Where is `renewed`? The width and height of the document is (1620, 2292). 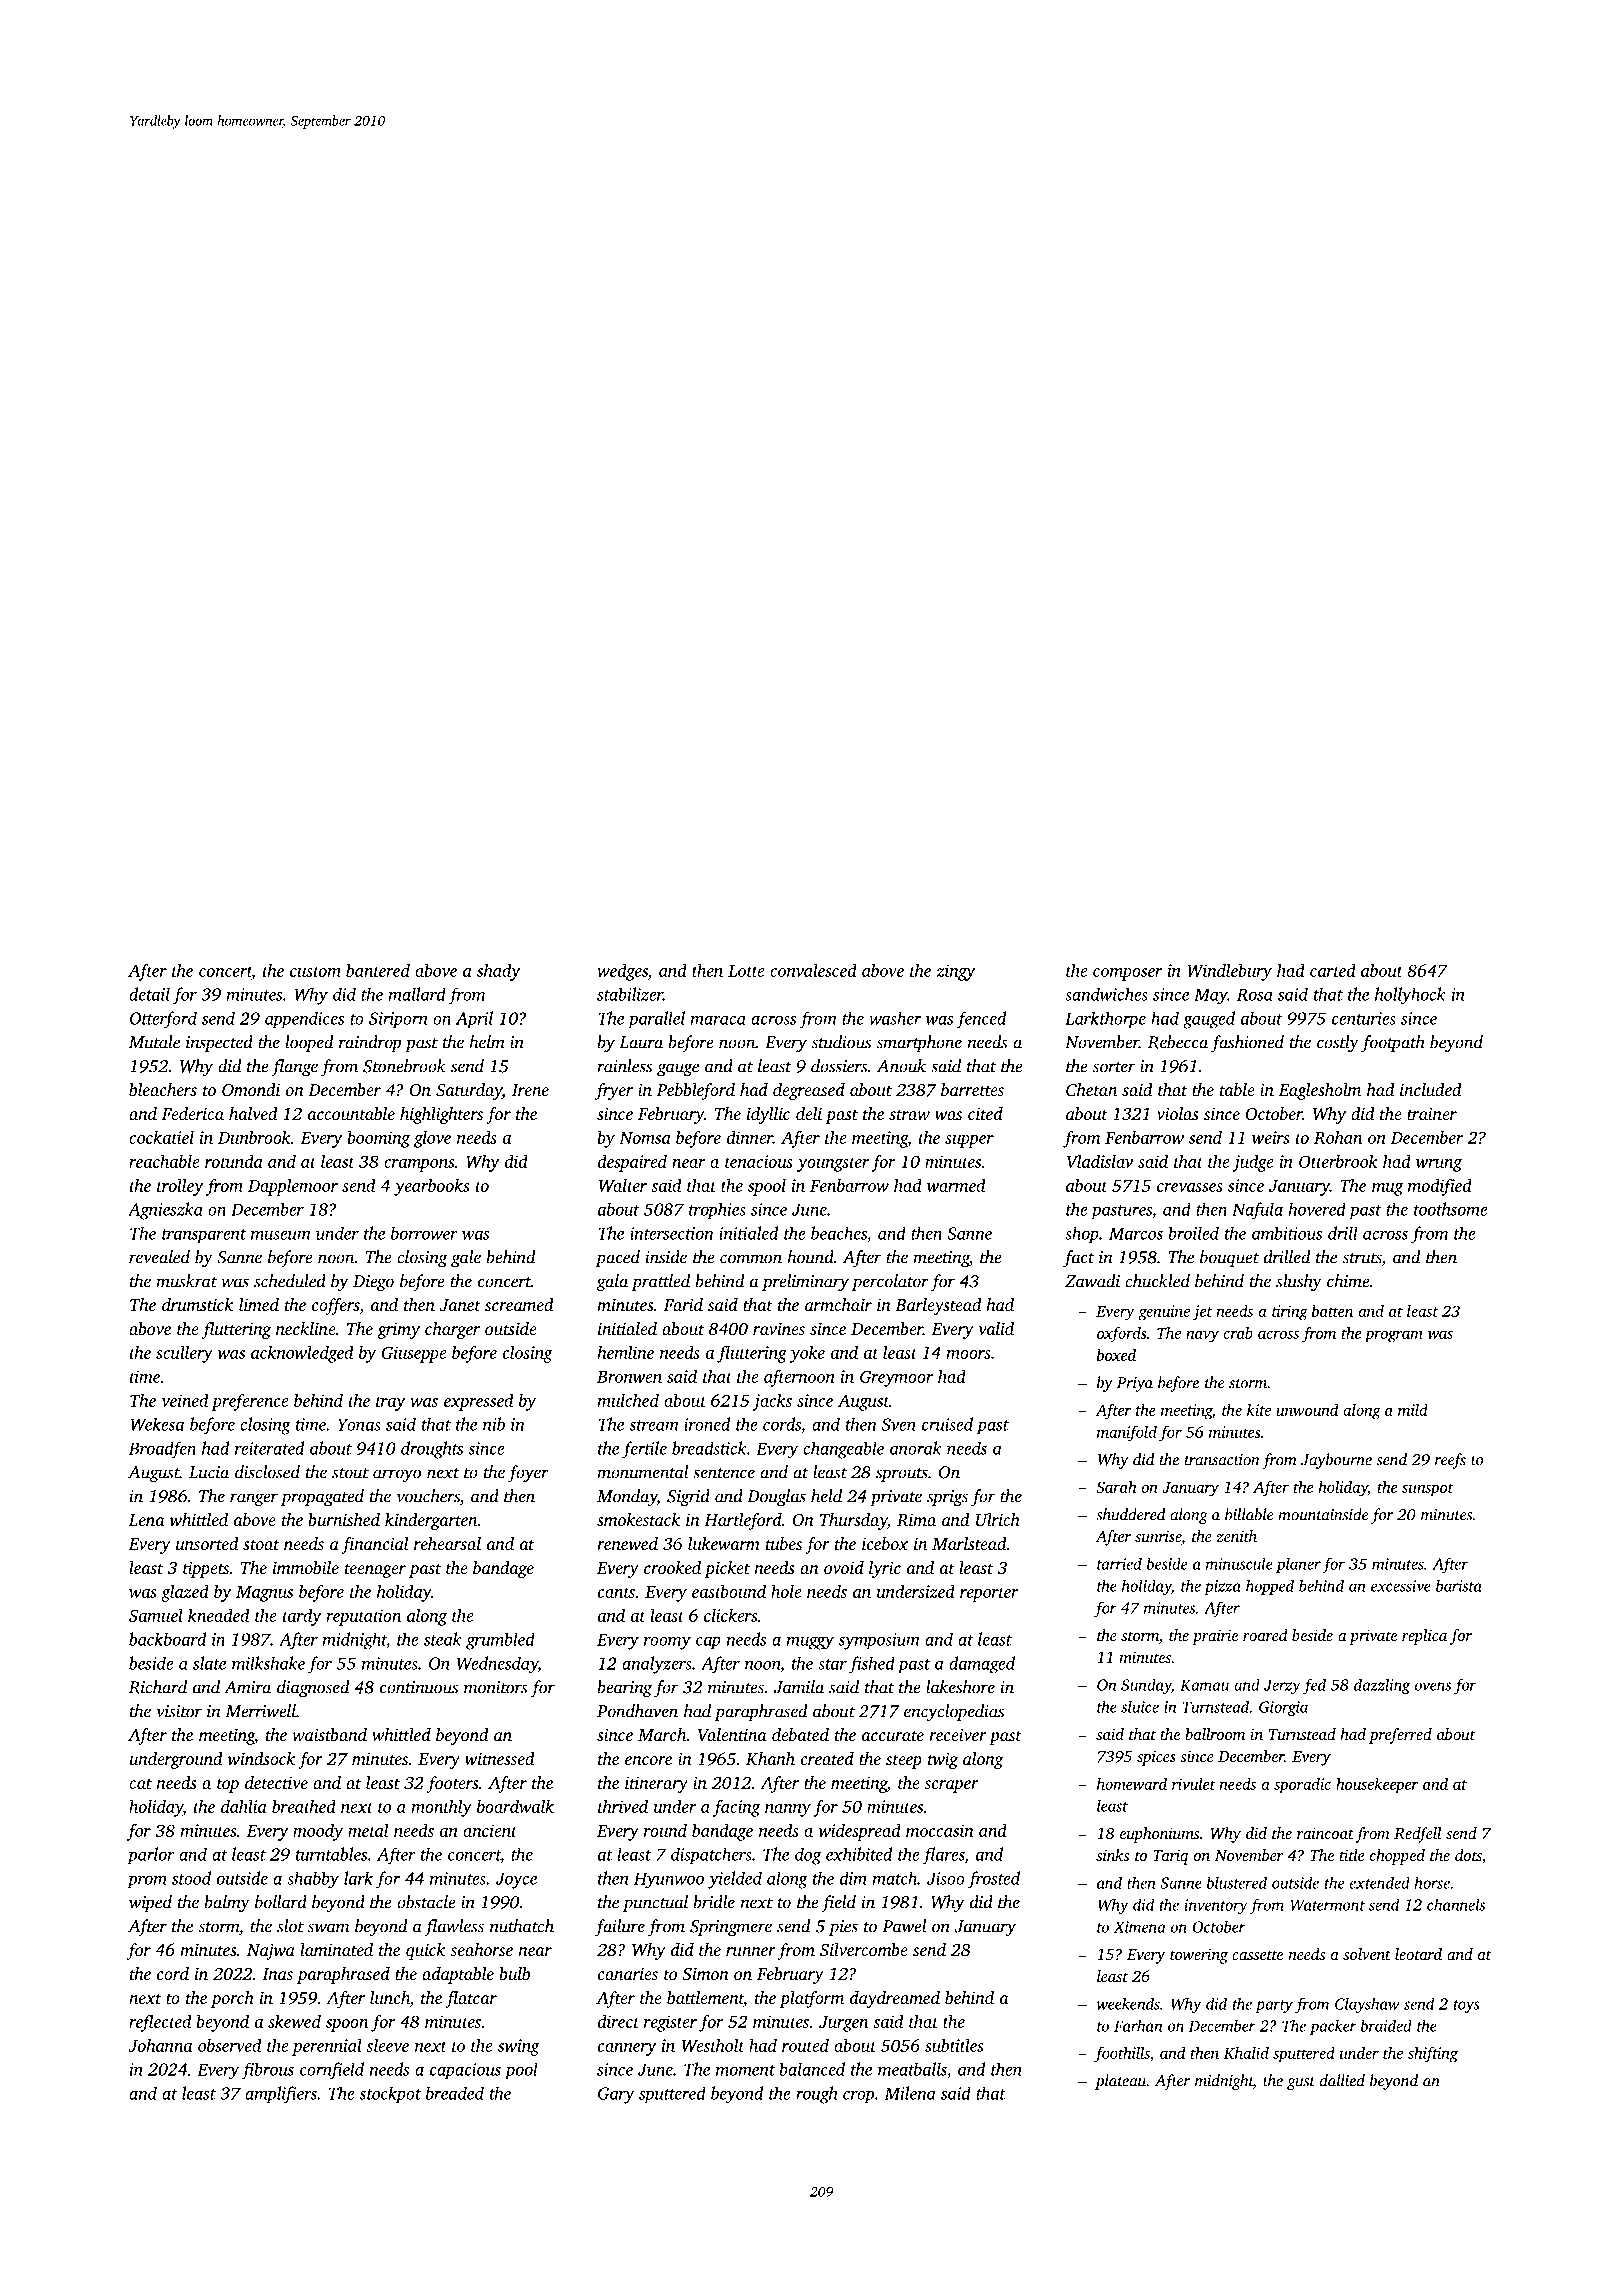 renewed is located at coordinates (627, 1543).
